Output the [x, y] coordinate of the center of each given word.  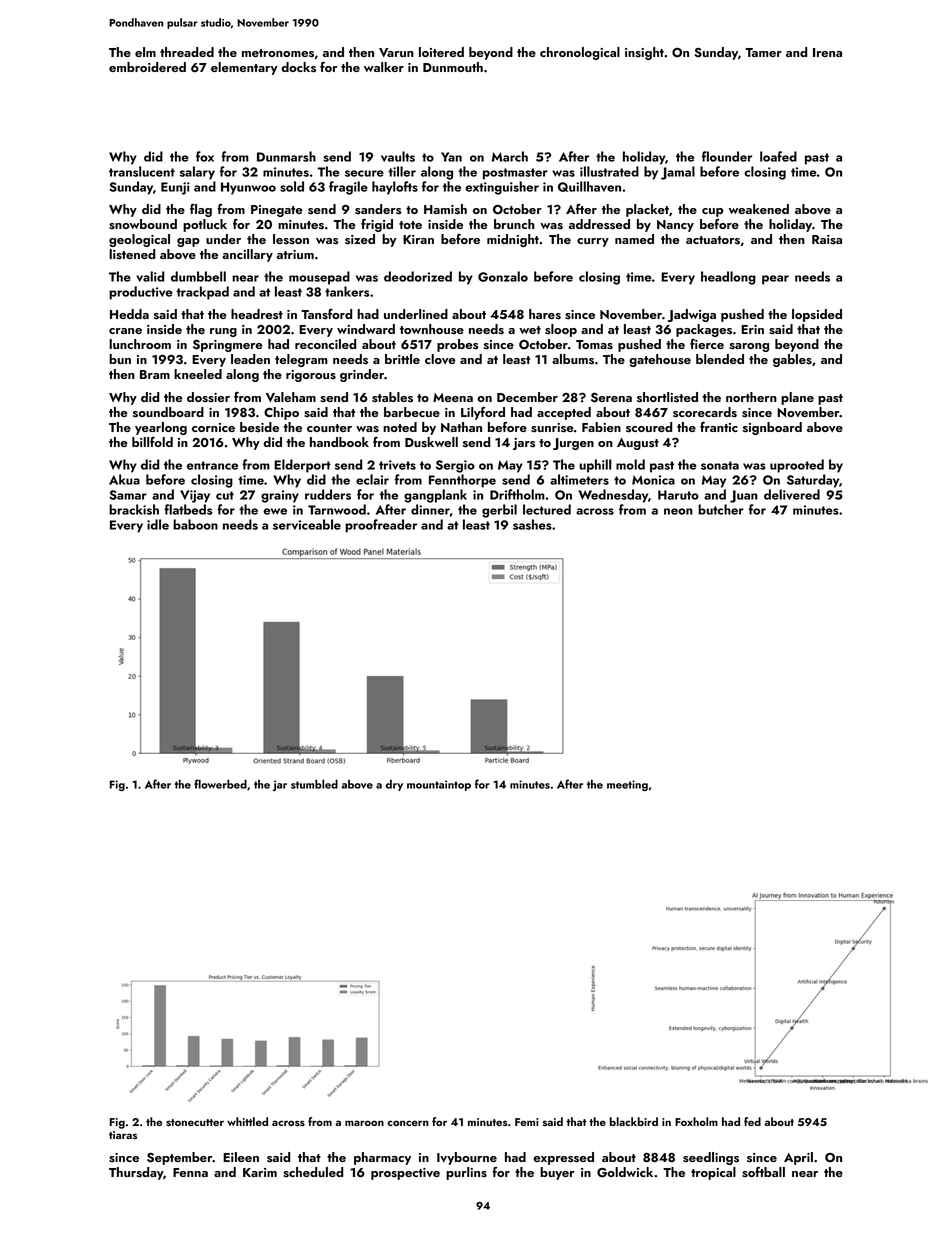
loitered [441, 52]
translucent [142, 171]
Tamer [763, 52]
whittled [247, 1121]
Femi [526, 1122]
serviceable [307, 524]
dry [394, 785]
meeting [627, 785]
